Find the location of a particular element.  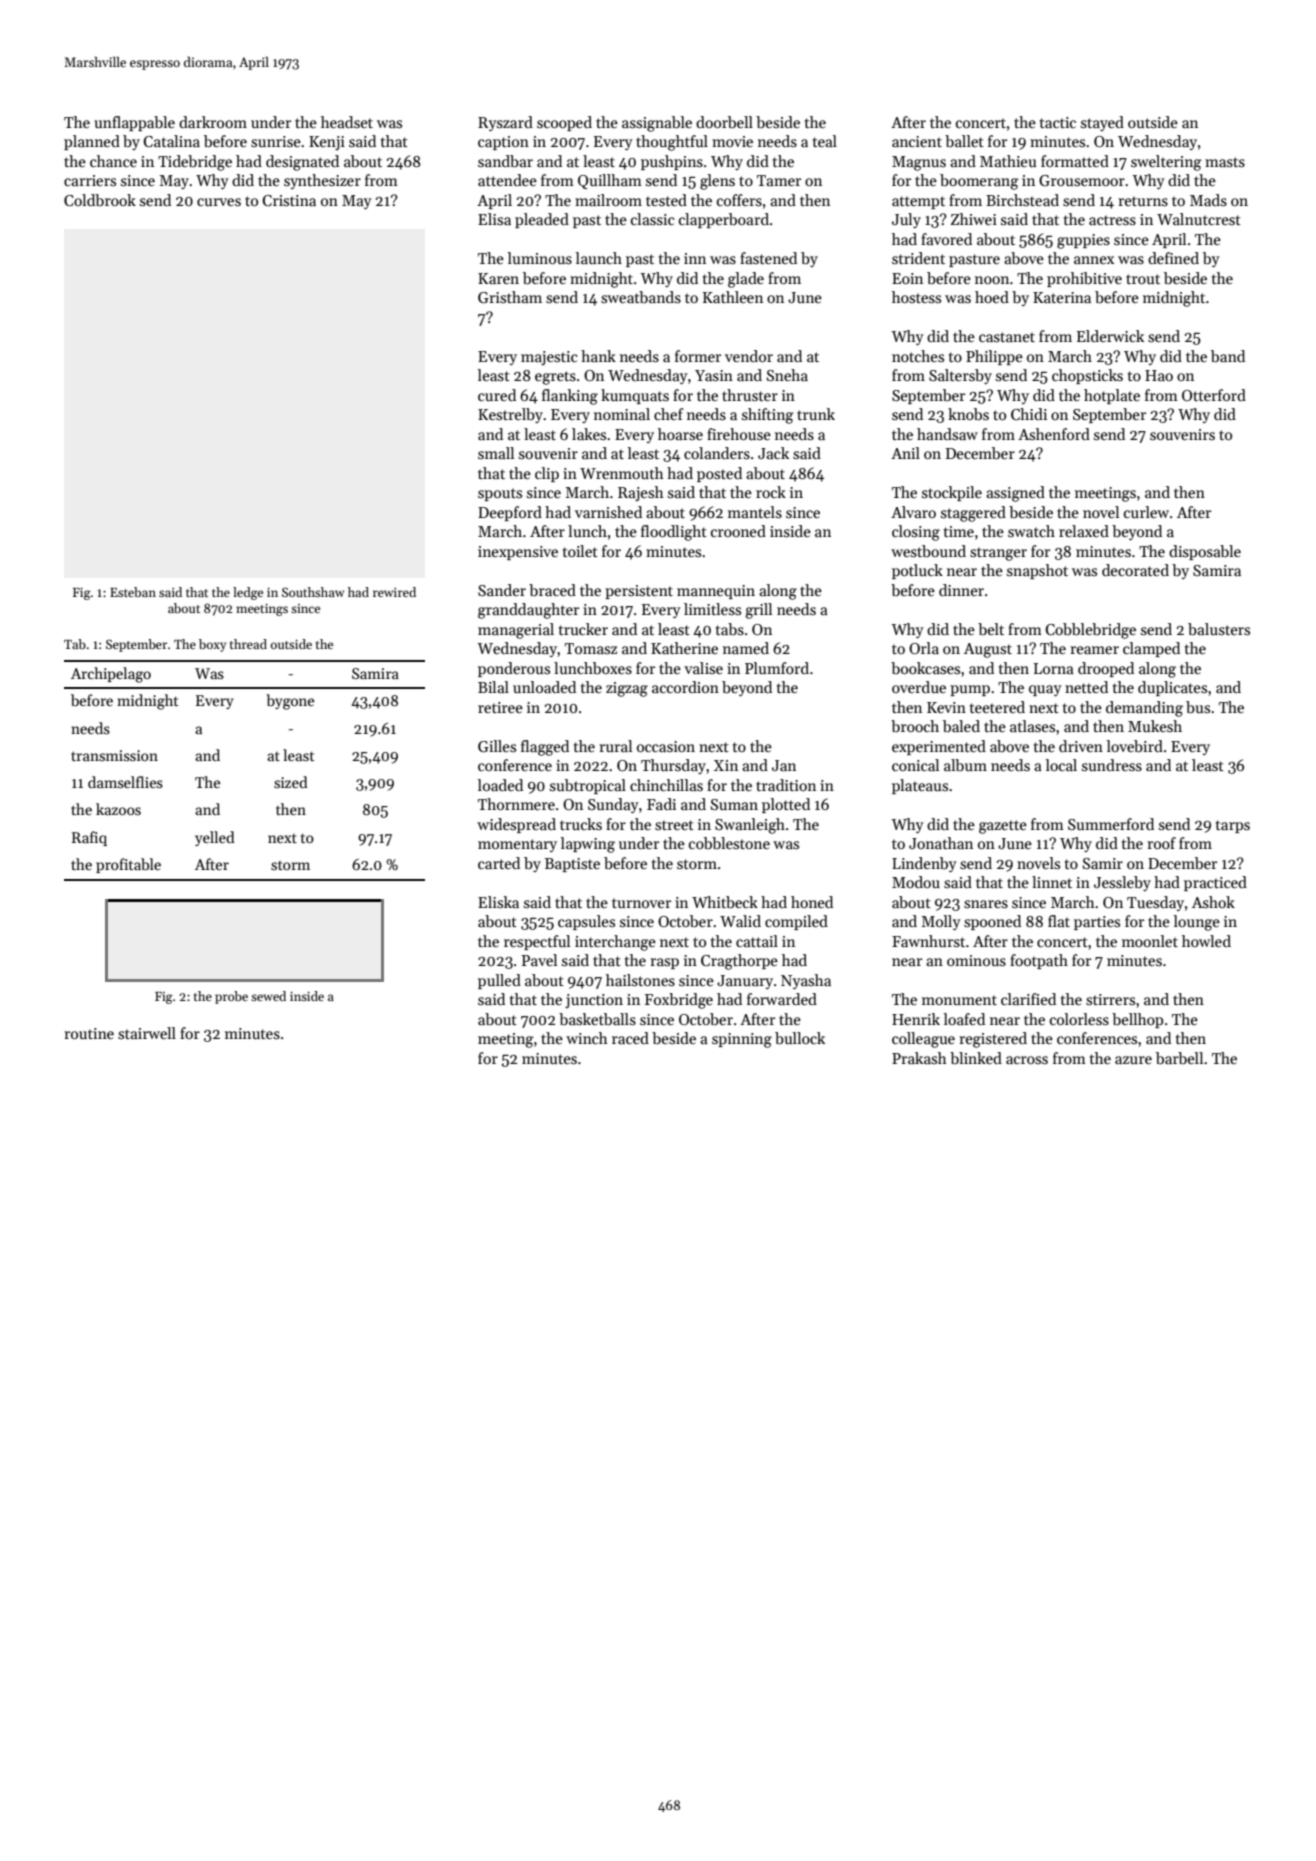

headset is located at coordinates (347, 122).
